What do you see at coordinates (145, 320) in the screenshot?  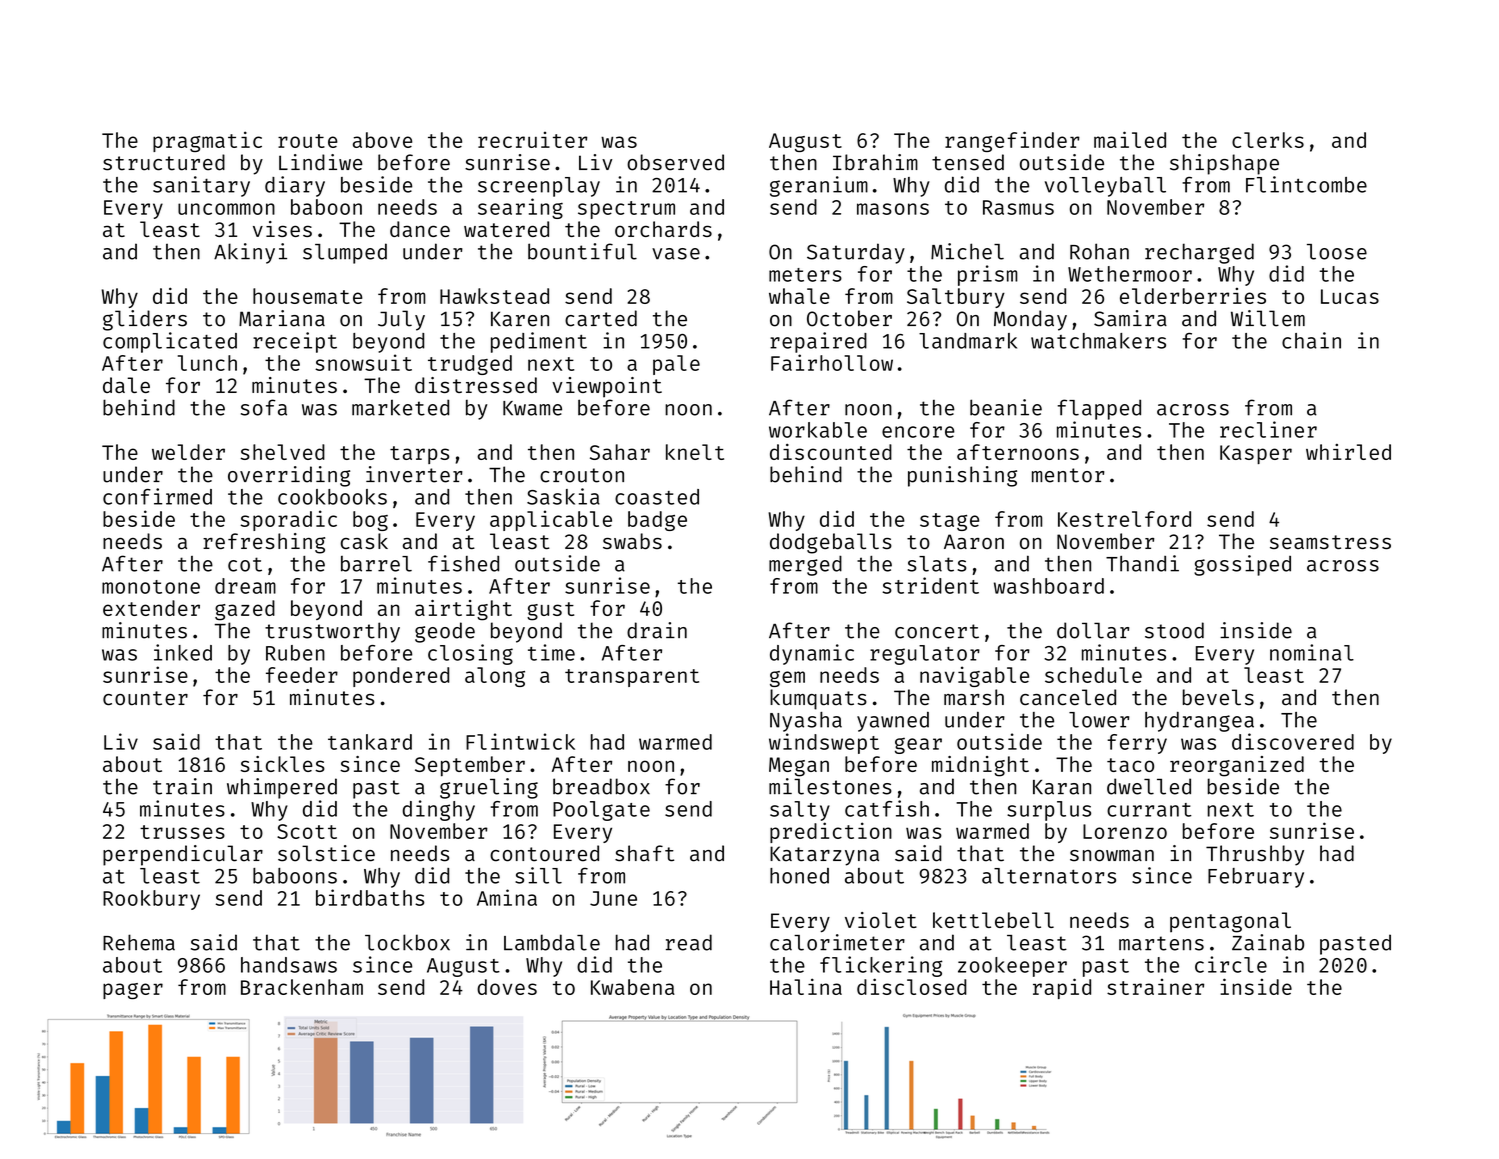 I see `gliders` at bounding box center [145, 320].
